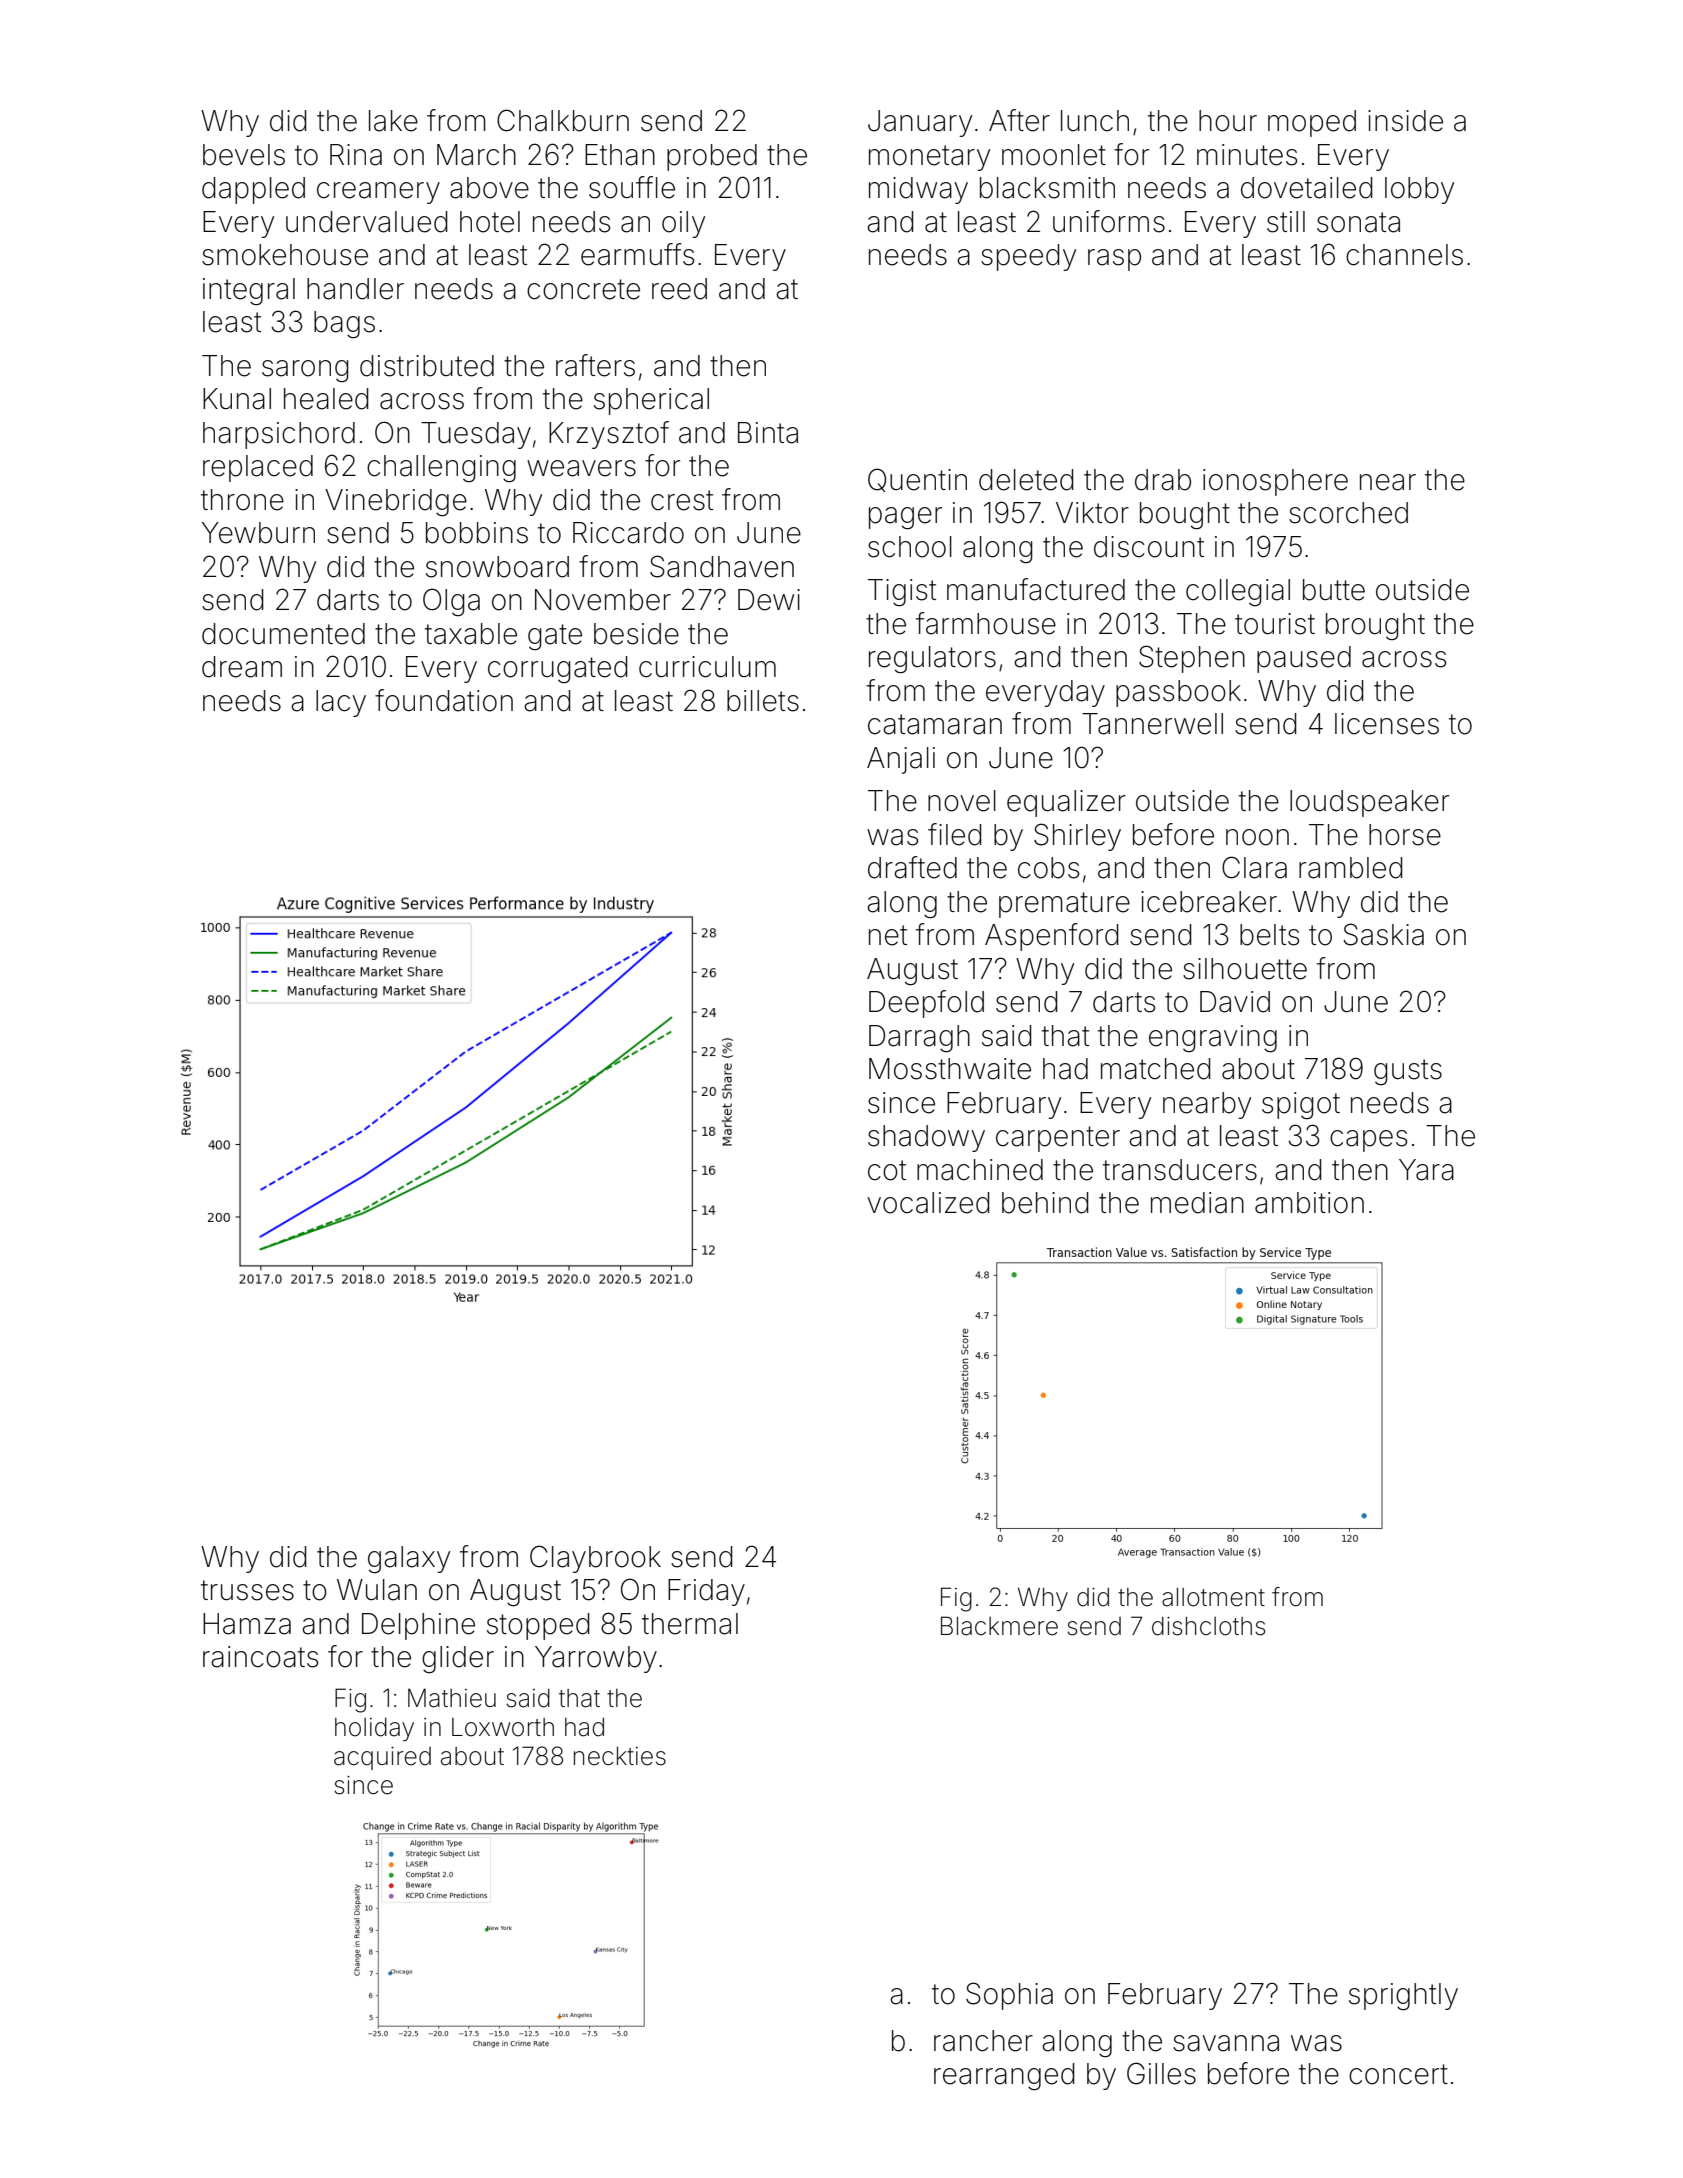 This screenshot has height=2178, width=1683. I want to click on taxable, so click(471, 634).
